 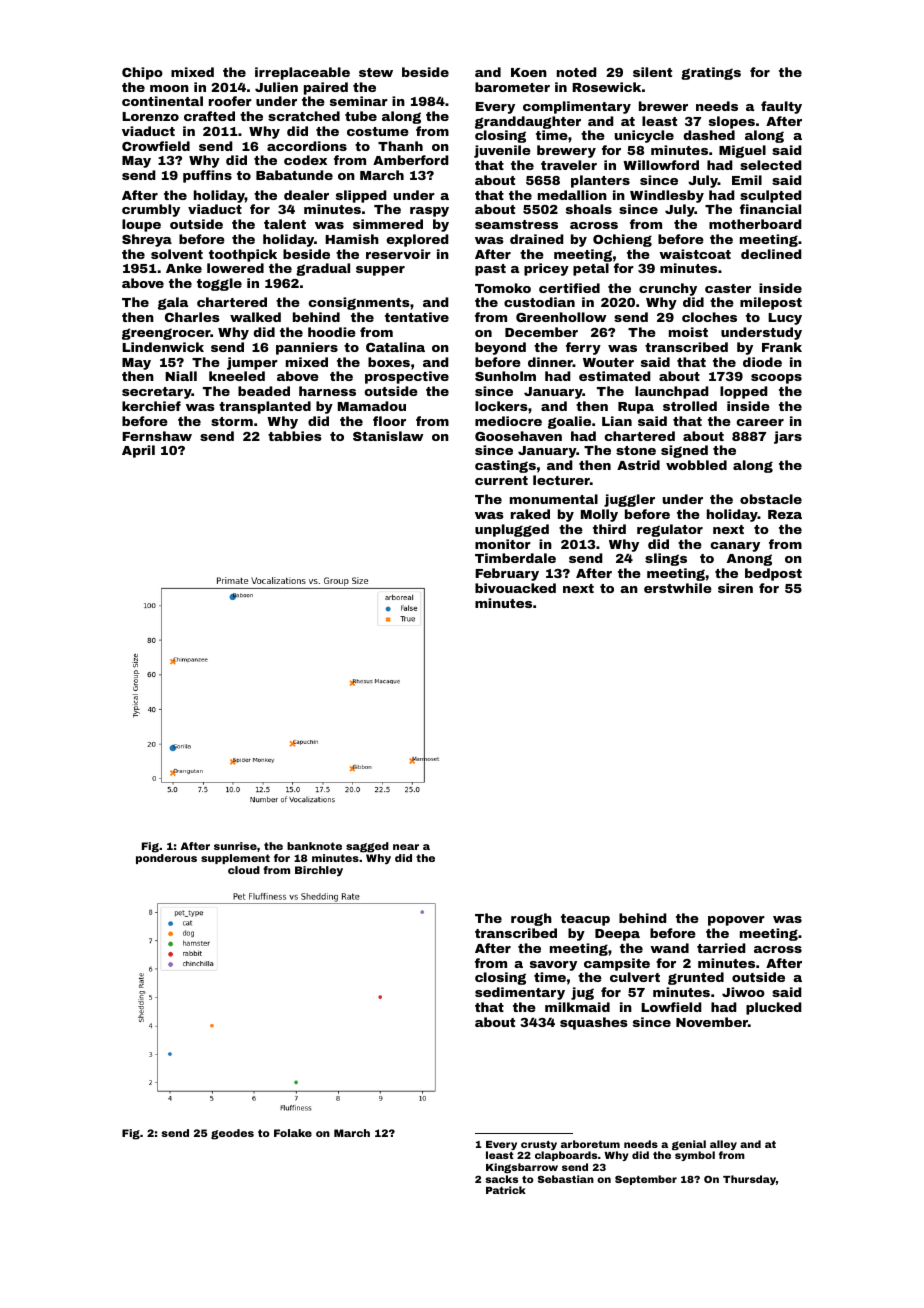 I want to click on waistcoat, so click(x=695, y=254).
